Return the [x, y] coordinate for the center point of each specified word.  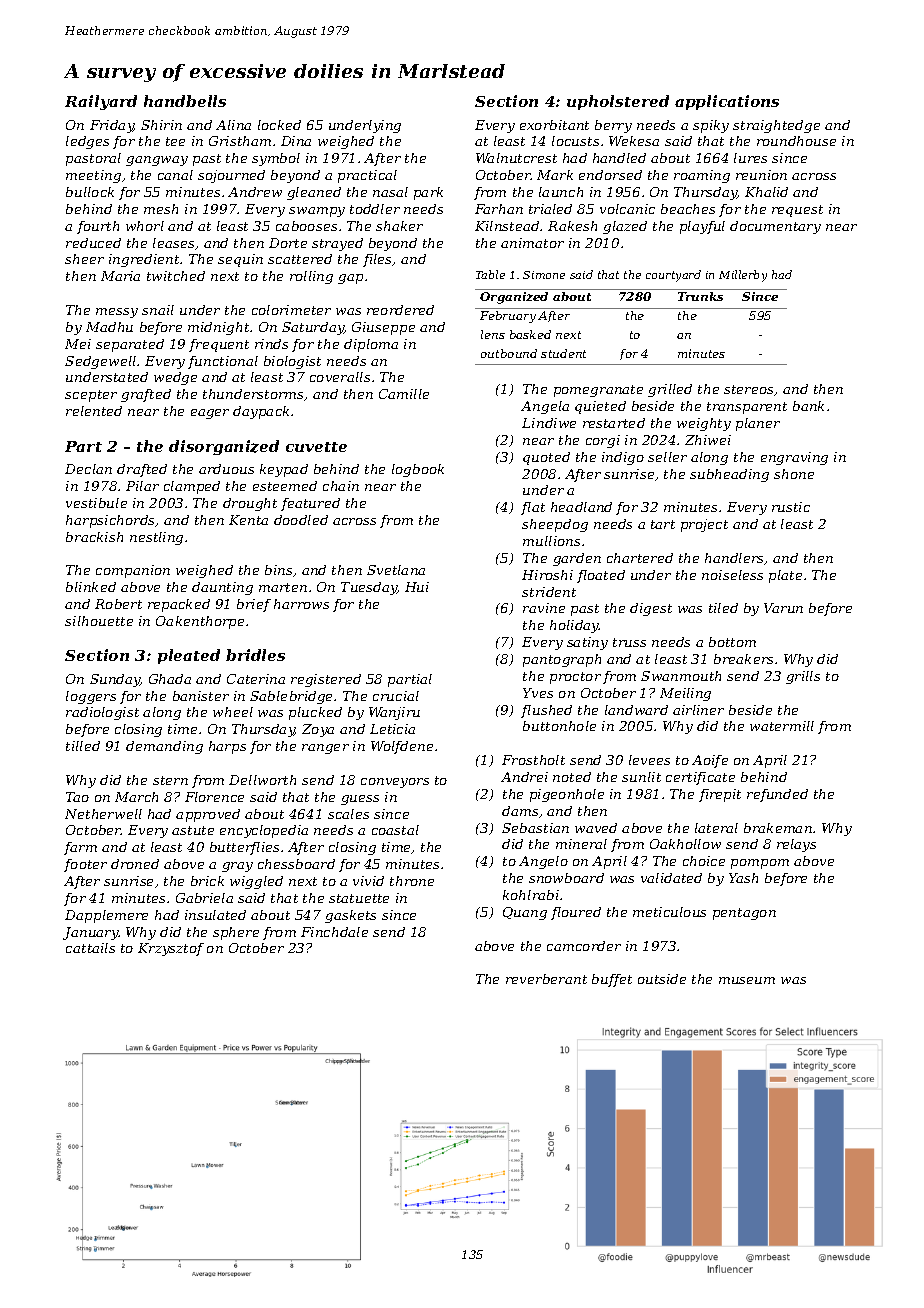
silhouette [99, 621]
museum [747, 980]
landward [636, 710]
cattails [90, 948]
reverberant [546, 979]
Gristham [240, 141]
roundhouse [796, 141]
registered [326, 680]
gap [350, 279]
